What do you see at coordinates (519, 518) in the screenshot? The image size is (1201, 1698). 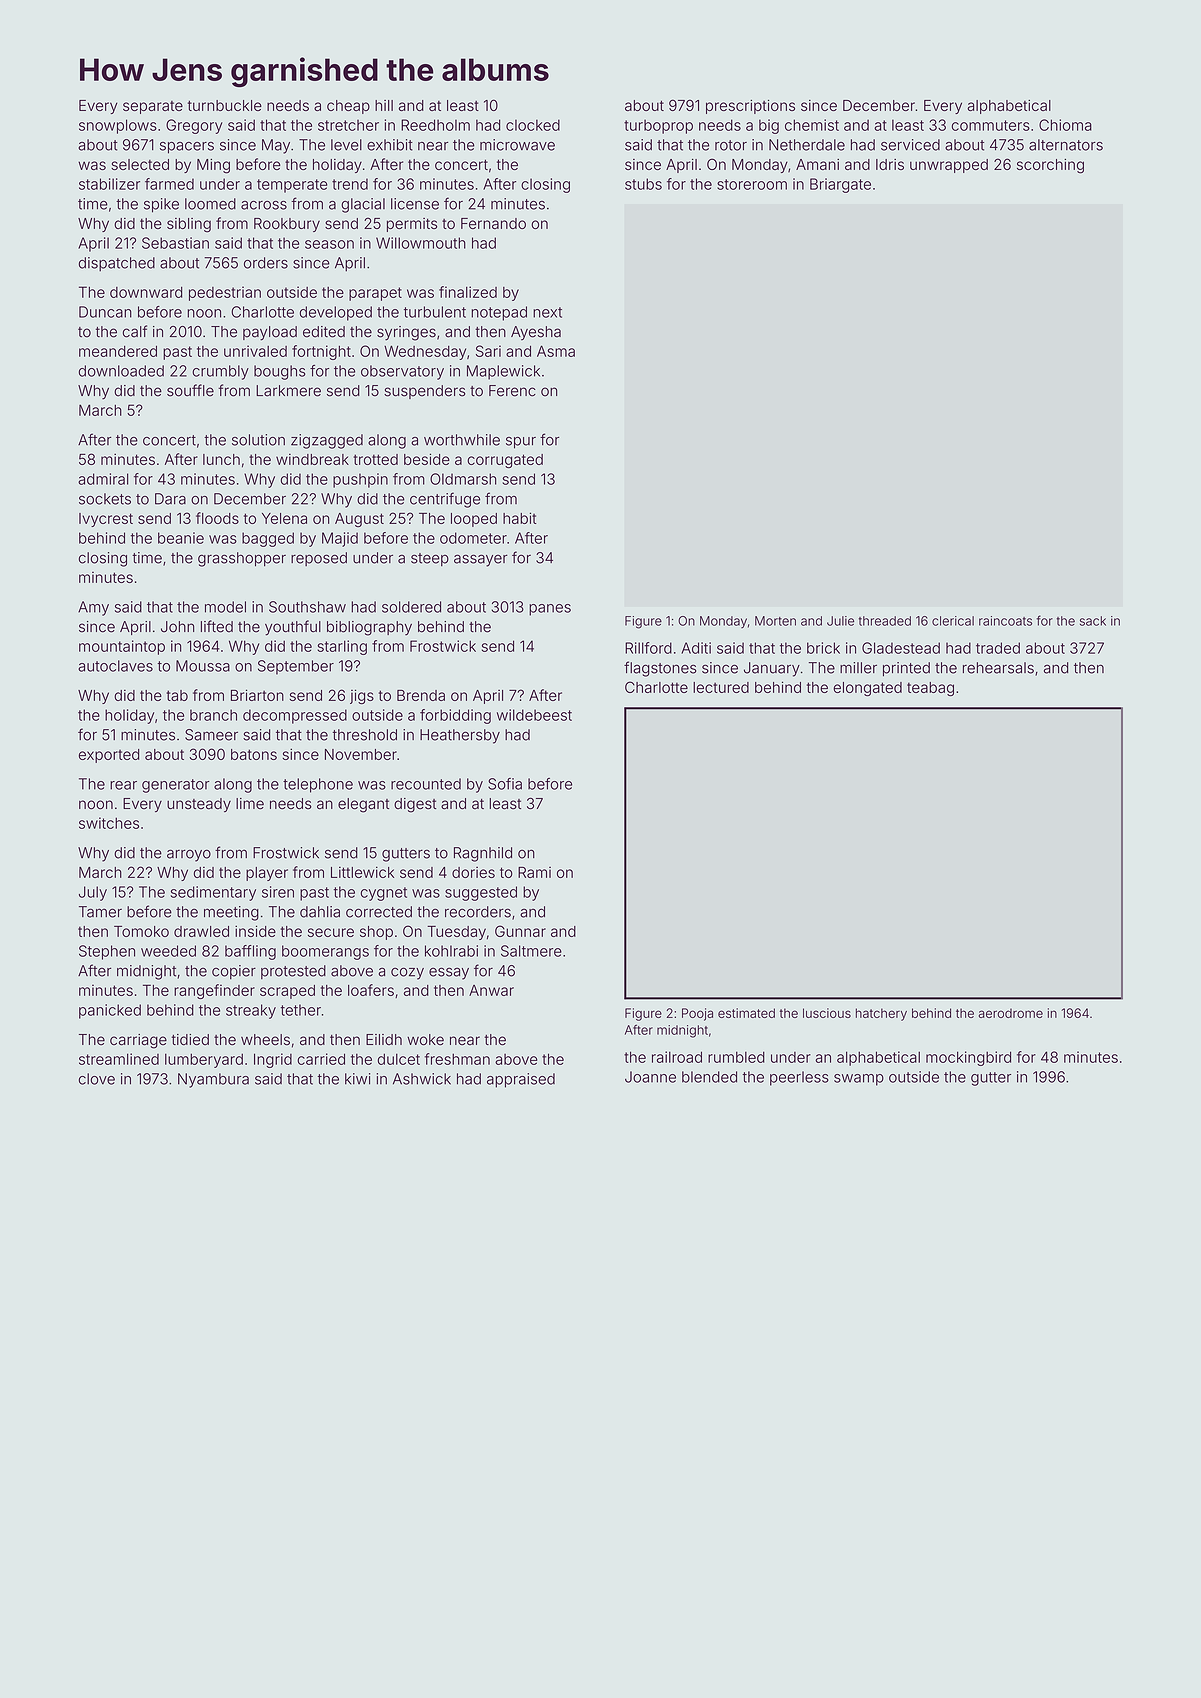 I see `habit` at bounding box center [519, 518].
